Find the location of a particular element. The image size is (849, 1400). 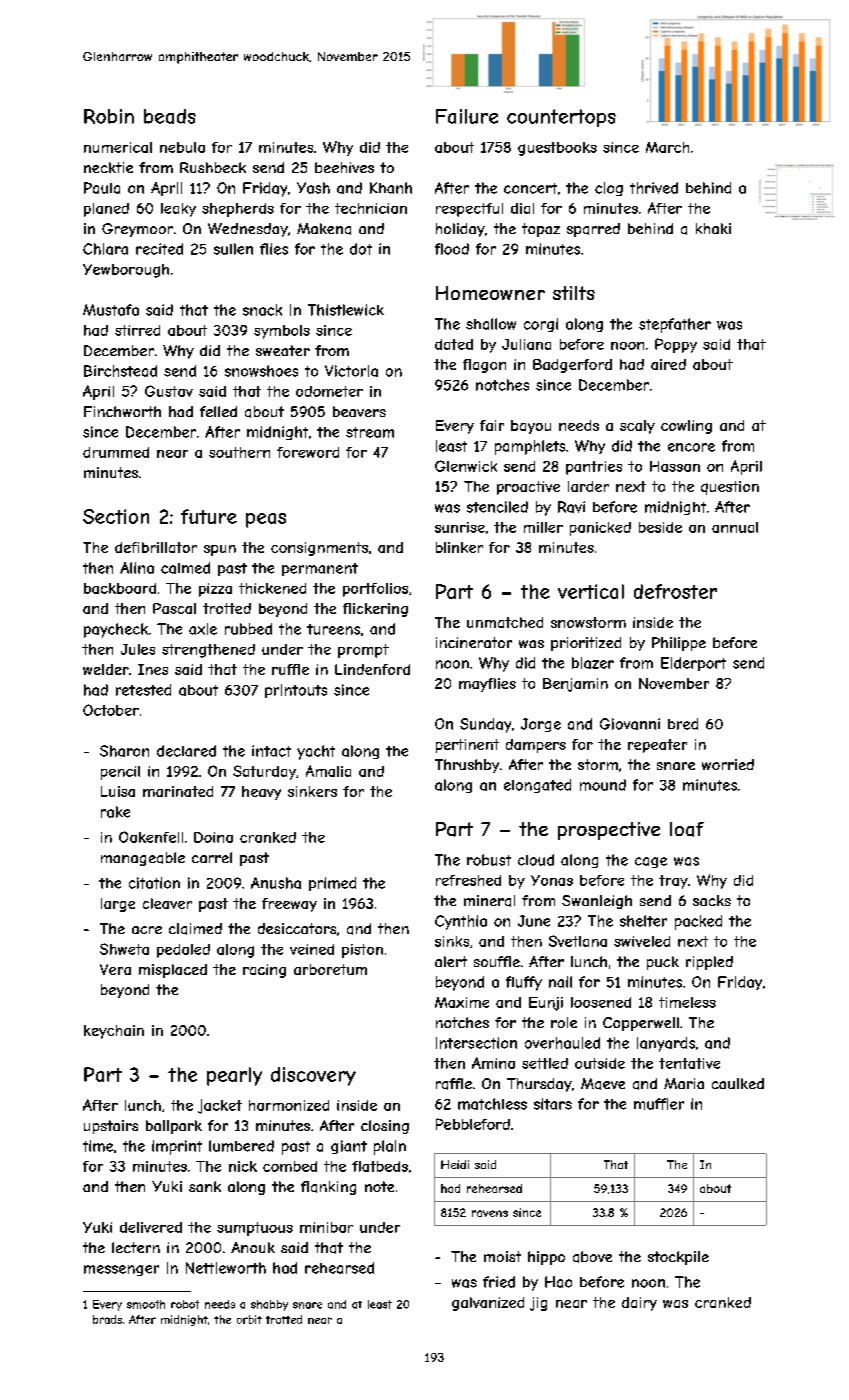

above is located at coordinates (592, 1257).
